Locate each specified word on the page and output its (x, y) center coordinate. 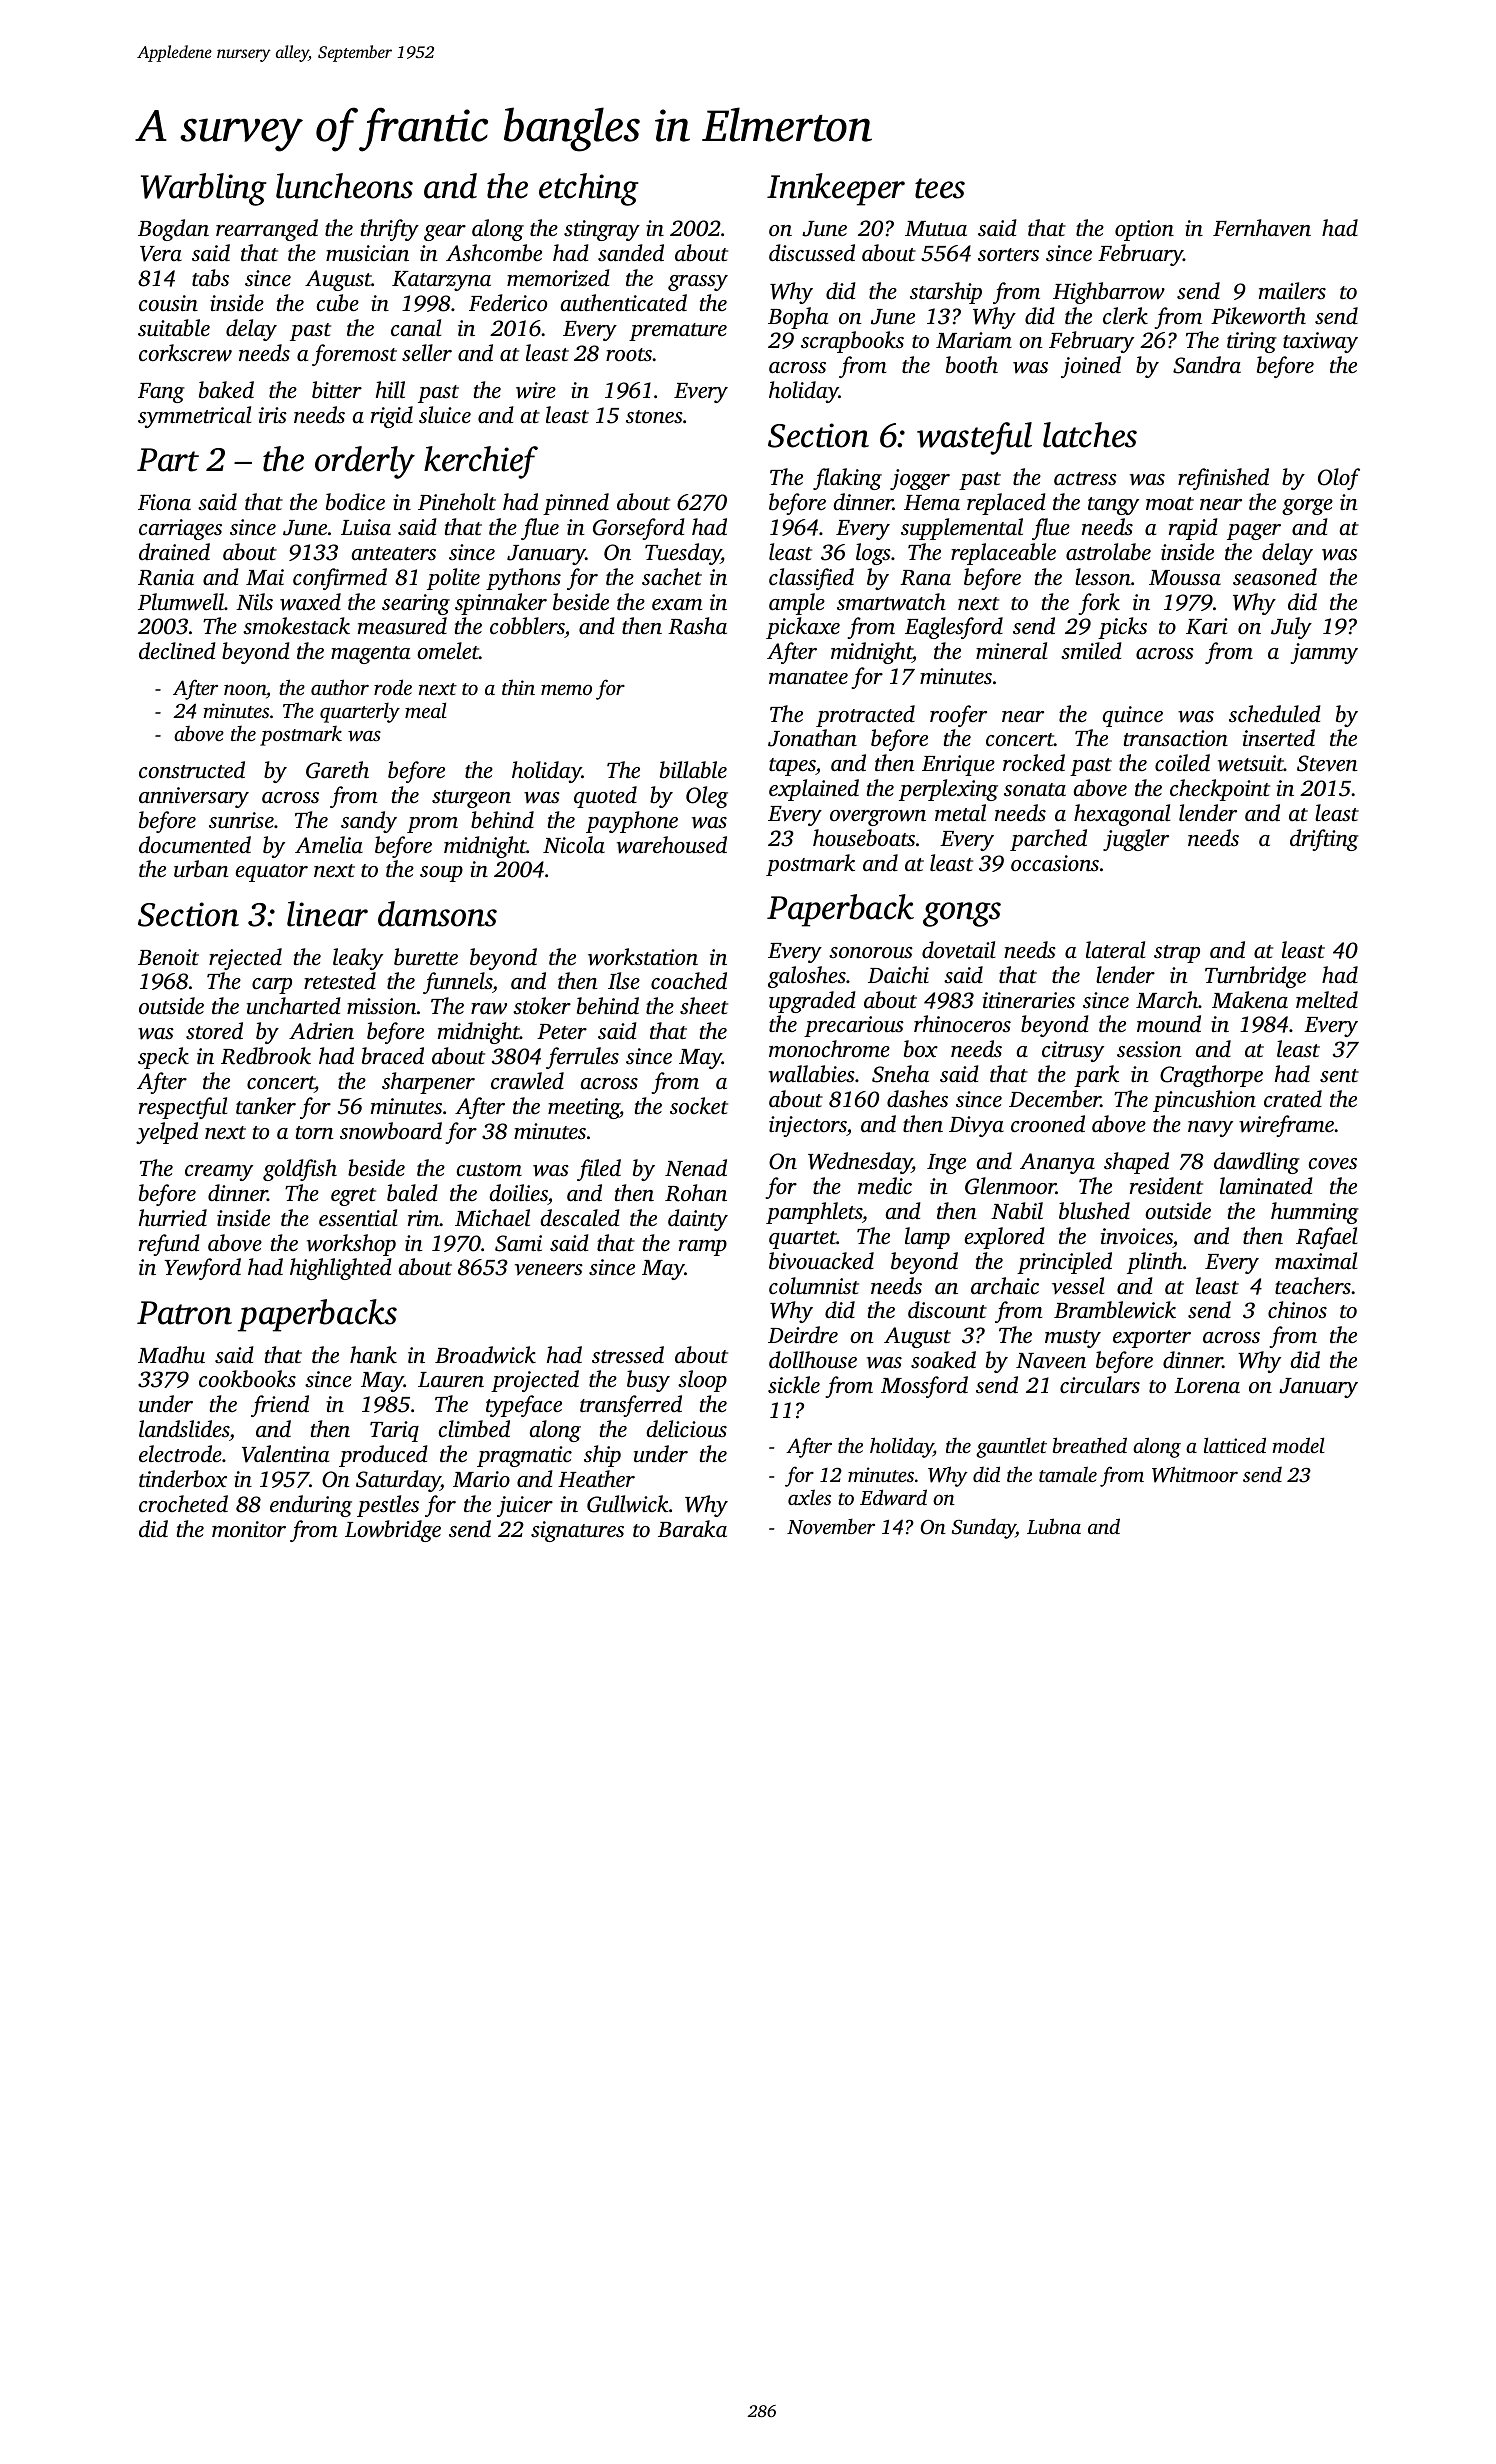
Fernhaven (1262, 228)
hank (373, 1355)
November (831, 1526)
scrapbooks (852, 342)
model (1298, 1445)
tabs (210, 278)
